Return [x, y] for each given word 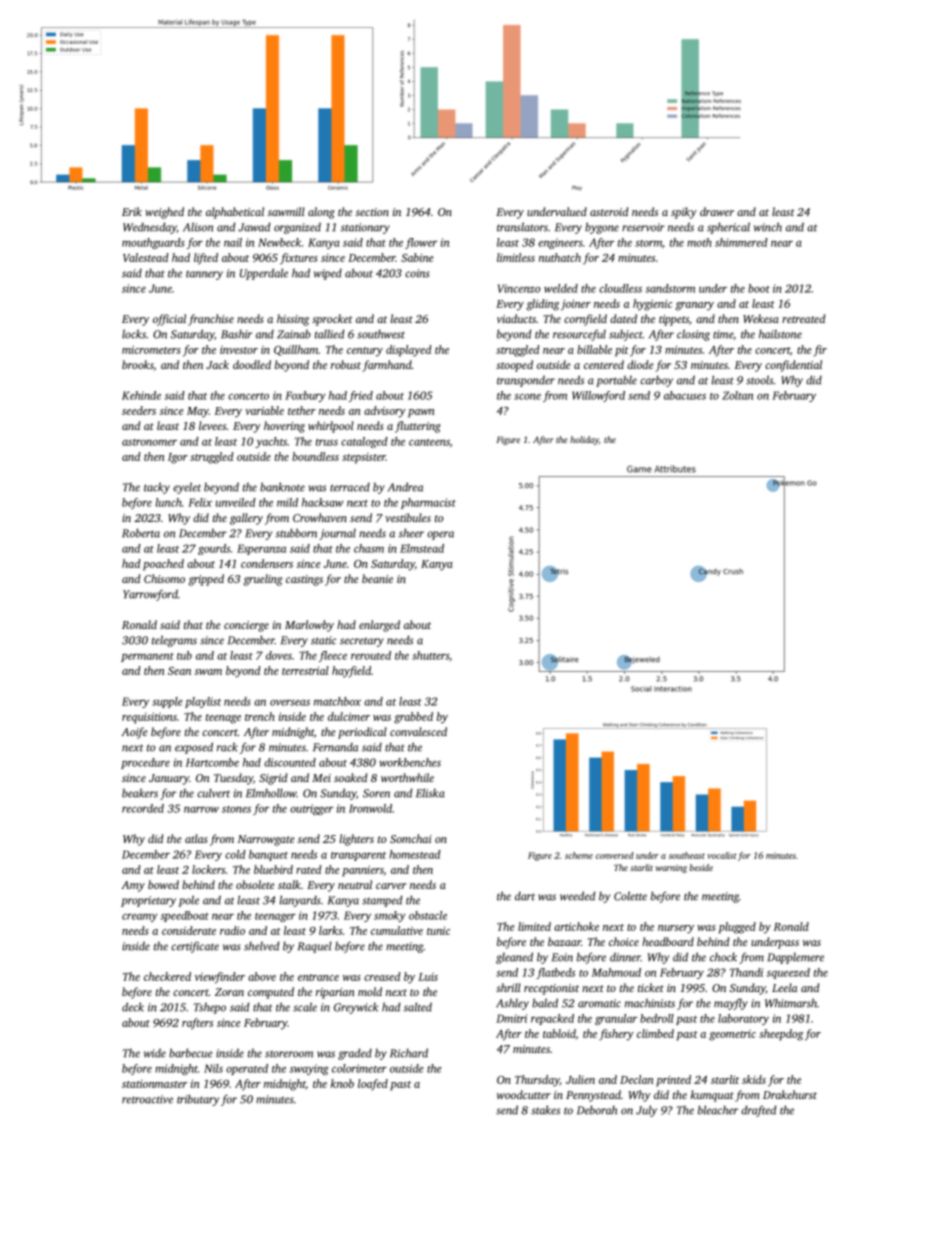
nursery [676, 929]
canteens [429, 442]
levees [212, 425]
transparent [358, 856]
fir [820, 351]
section [372, 212]
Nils [213, 1068]
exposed [194, 748]
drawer [717, 211]
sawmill [286, 211]
